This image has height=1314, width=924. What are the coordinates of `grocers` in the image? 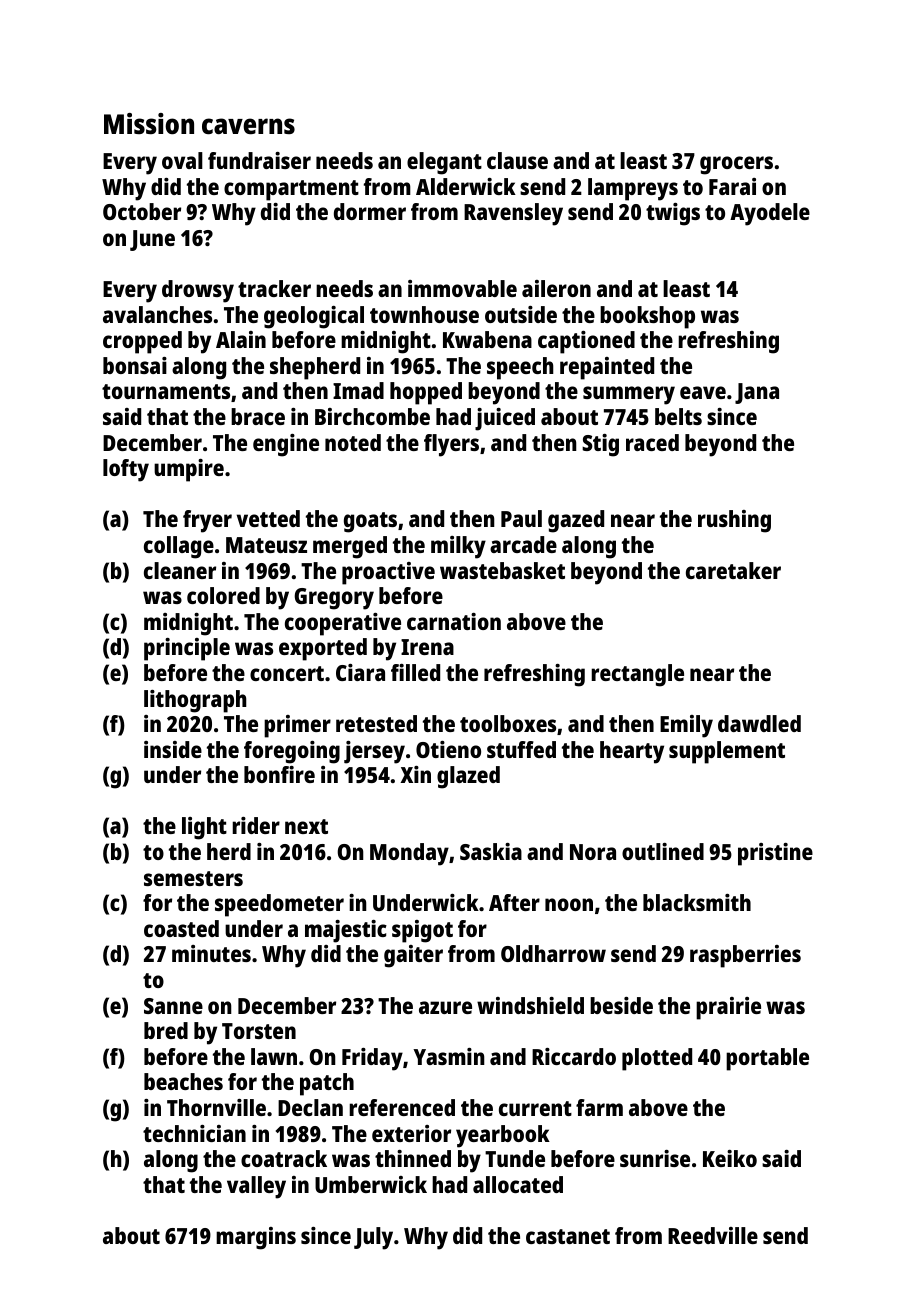 It's located at (736, 165).
